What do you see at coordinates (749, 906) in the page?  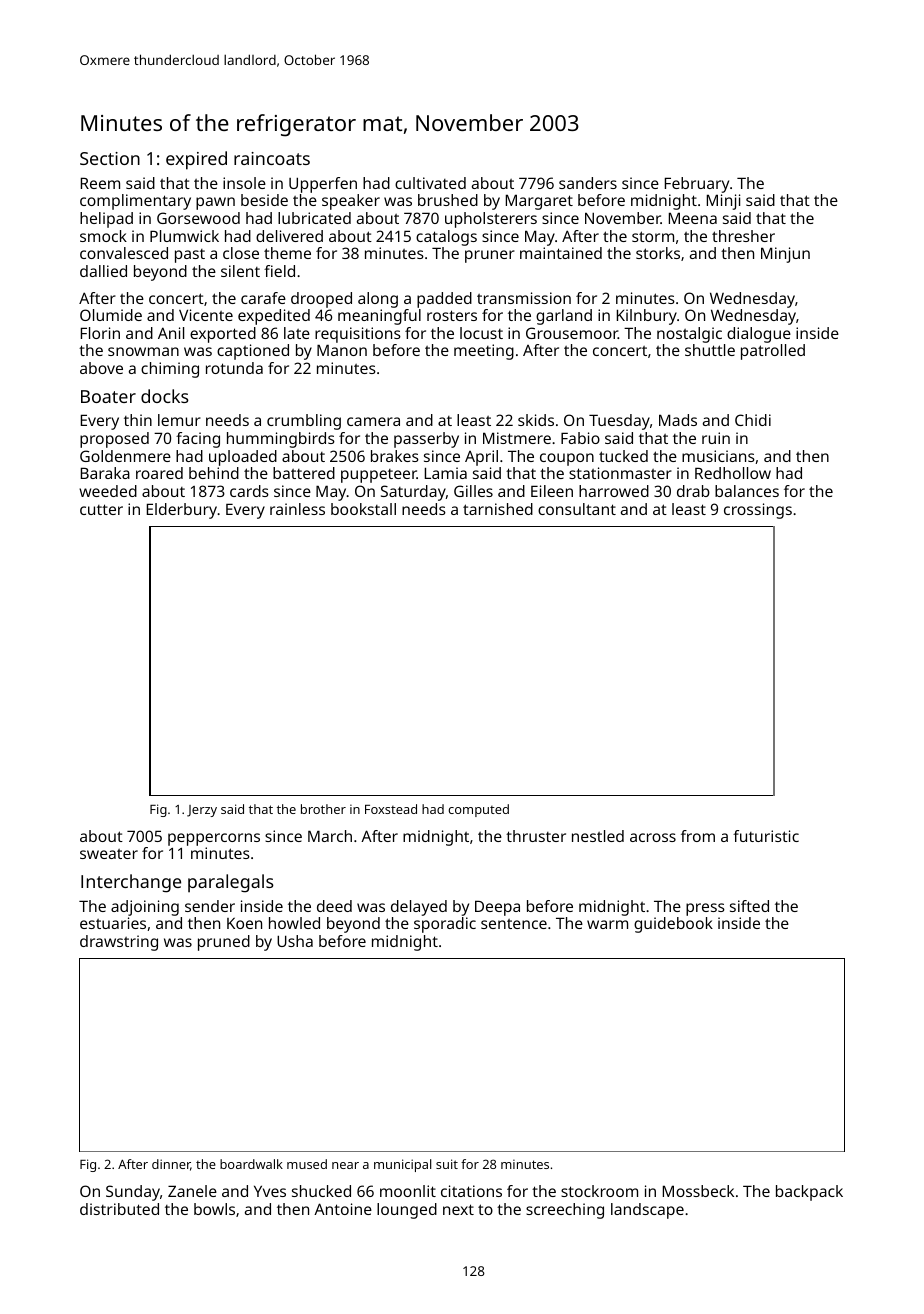 I see `sifted` at bounding box center [749, 906].
